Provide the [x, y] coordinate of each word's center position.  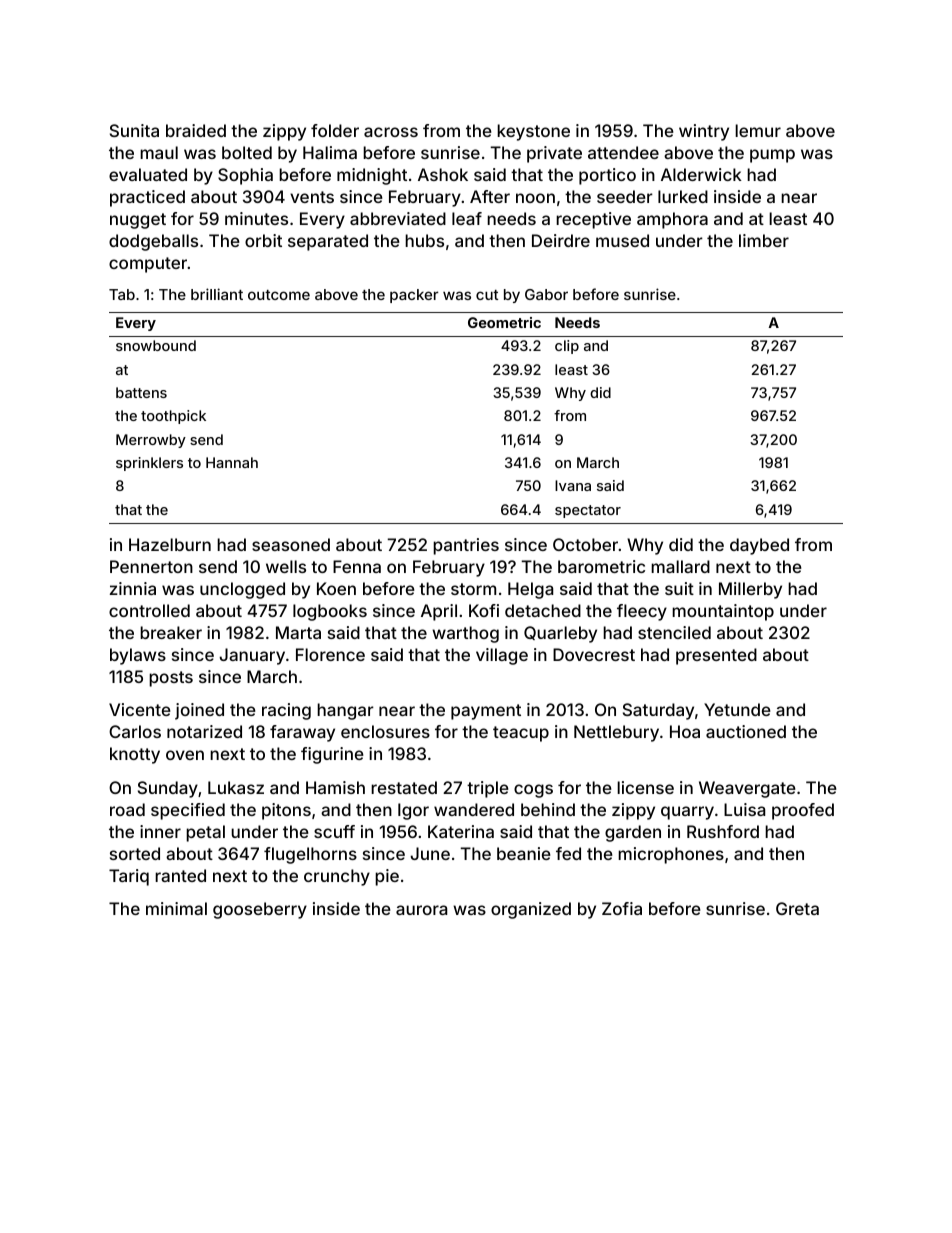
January [252, 656]
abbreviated [398, 218]
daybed [759, 546]
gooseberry [260, 910]
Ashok [443, 174]
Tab [122, 294]
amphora [672, 220]
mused [622, 240]
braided [196, 130]
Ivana [573, 485]
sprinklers [149, 464]
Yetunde [737, 709]
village [502, 656]
